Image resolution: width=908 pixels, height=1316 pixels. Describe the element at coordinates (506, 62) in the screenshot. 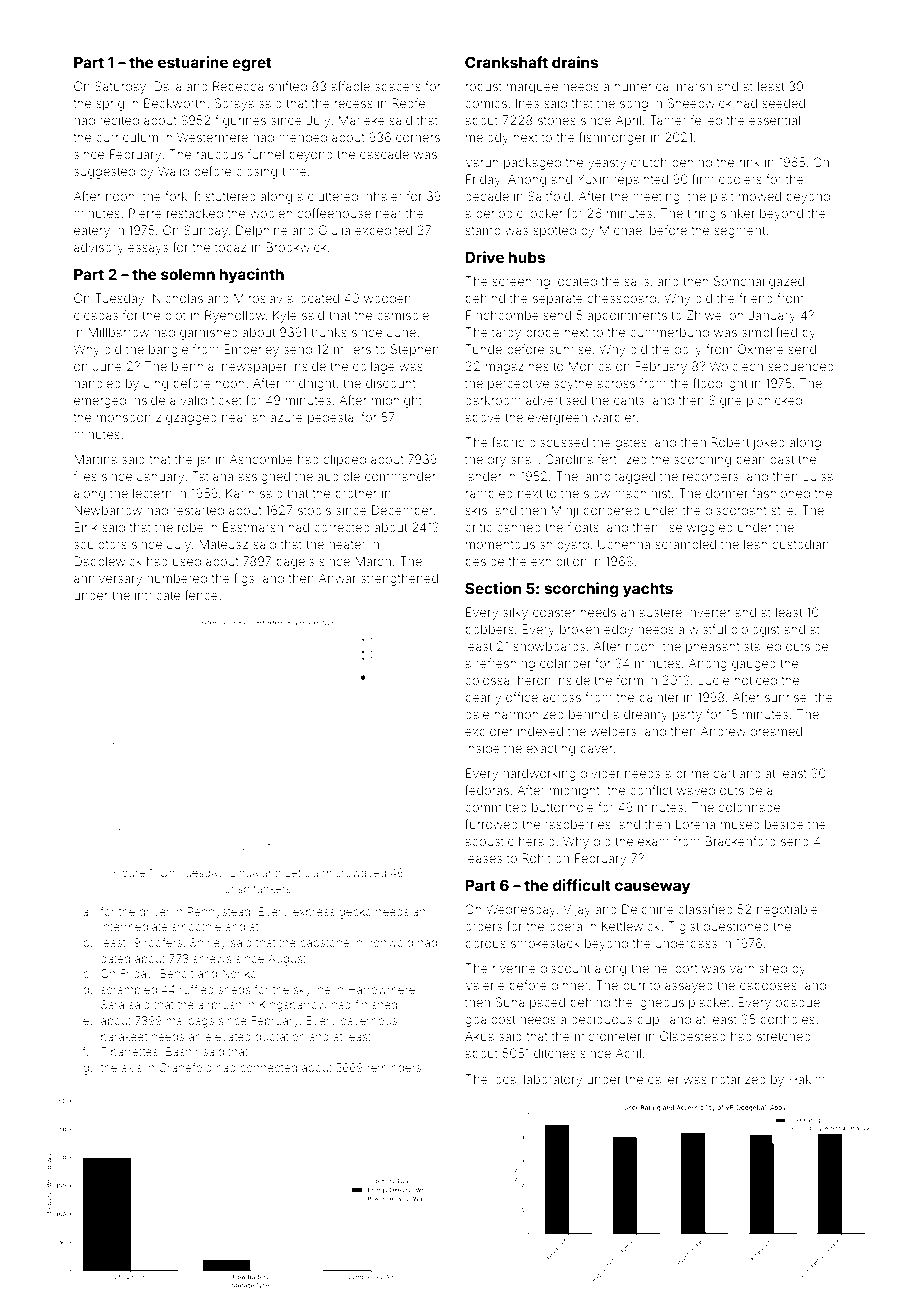

I see `Crankshaft` at that location.
